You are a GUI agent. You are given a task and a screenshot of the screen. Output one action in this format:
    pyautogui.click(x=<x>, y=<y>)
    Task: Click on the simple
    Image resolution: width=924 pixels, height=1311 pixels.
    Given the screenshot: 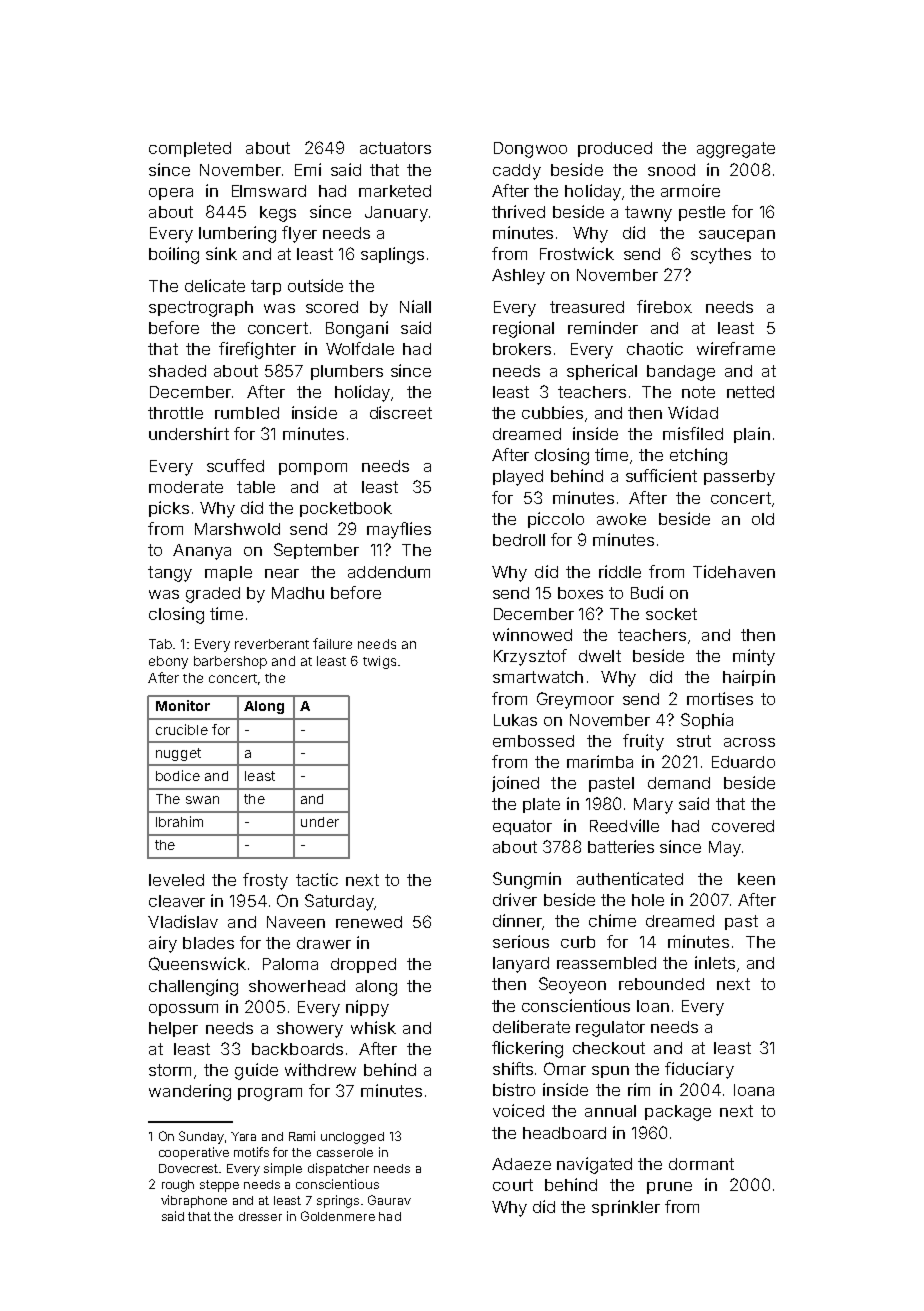 What is the action you would take?
    pyautogui.click(x=283, y=1169)
